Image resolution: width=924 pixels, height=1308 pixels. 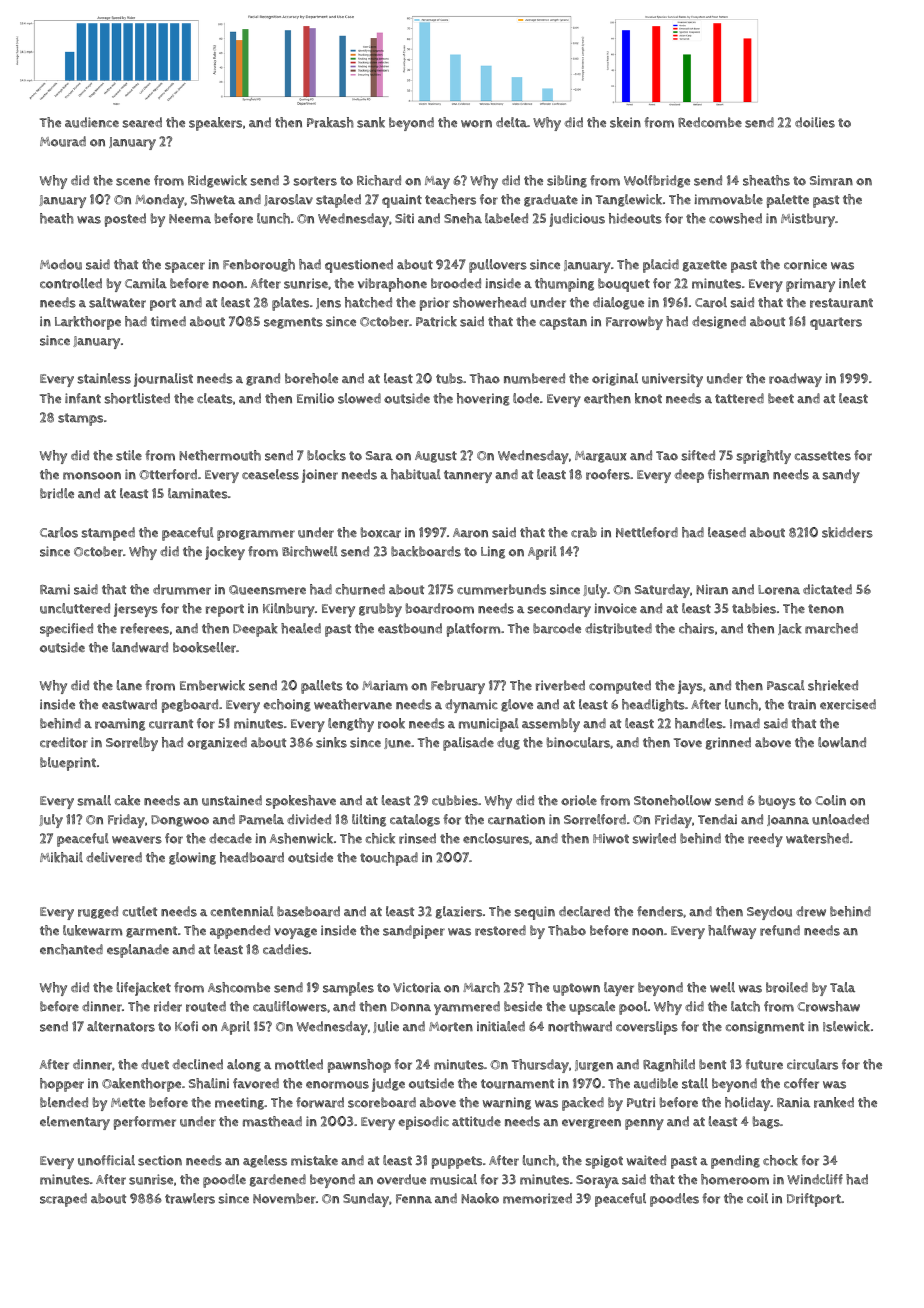 I want to click on jerseys, so click(x=136, y=610).
